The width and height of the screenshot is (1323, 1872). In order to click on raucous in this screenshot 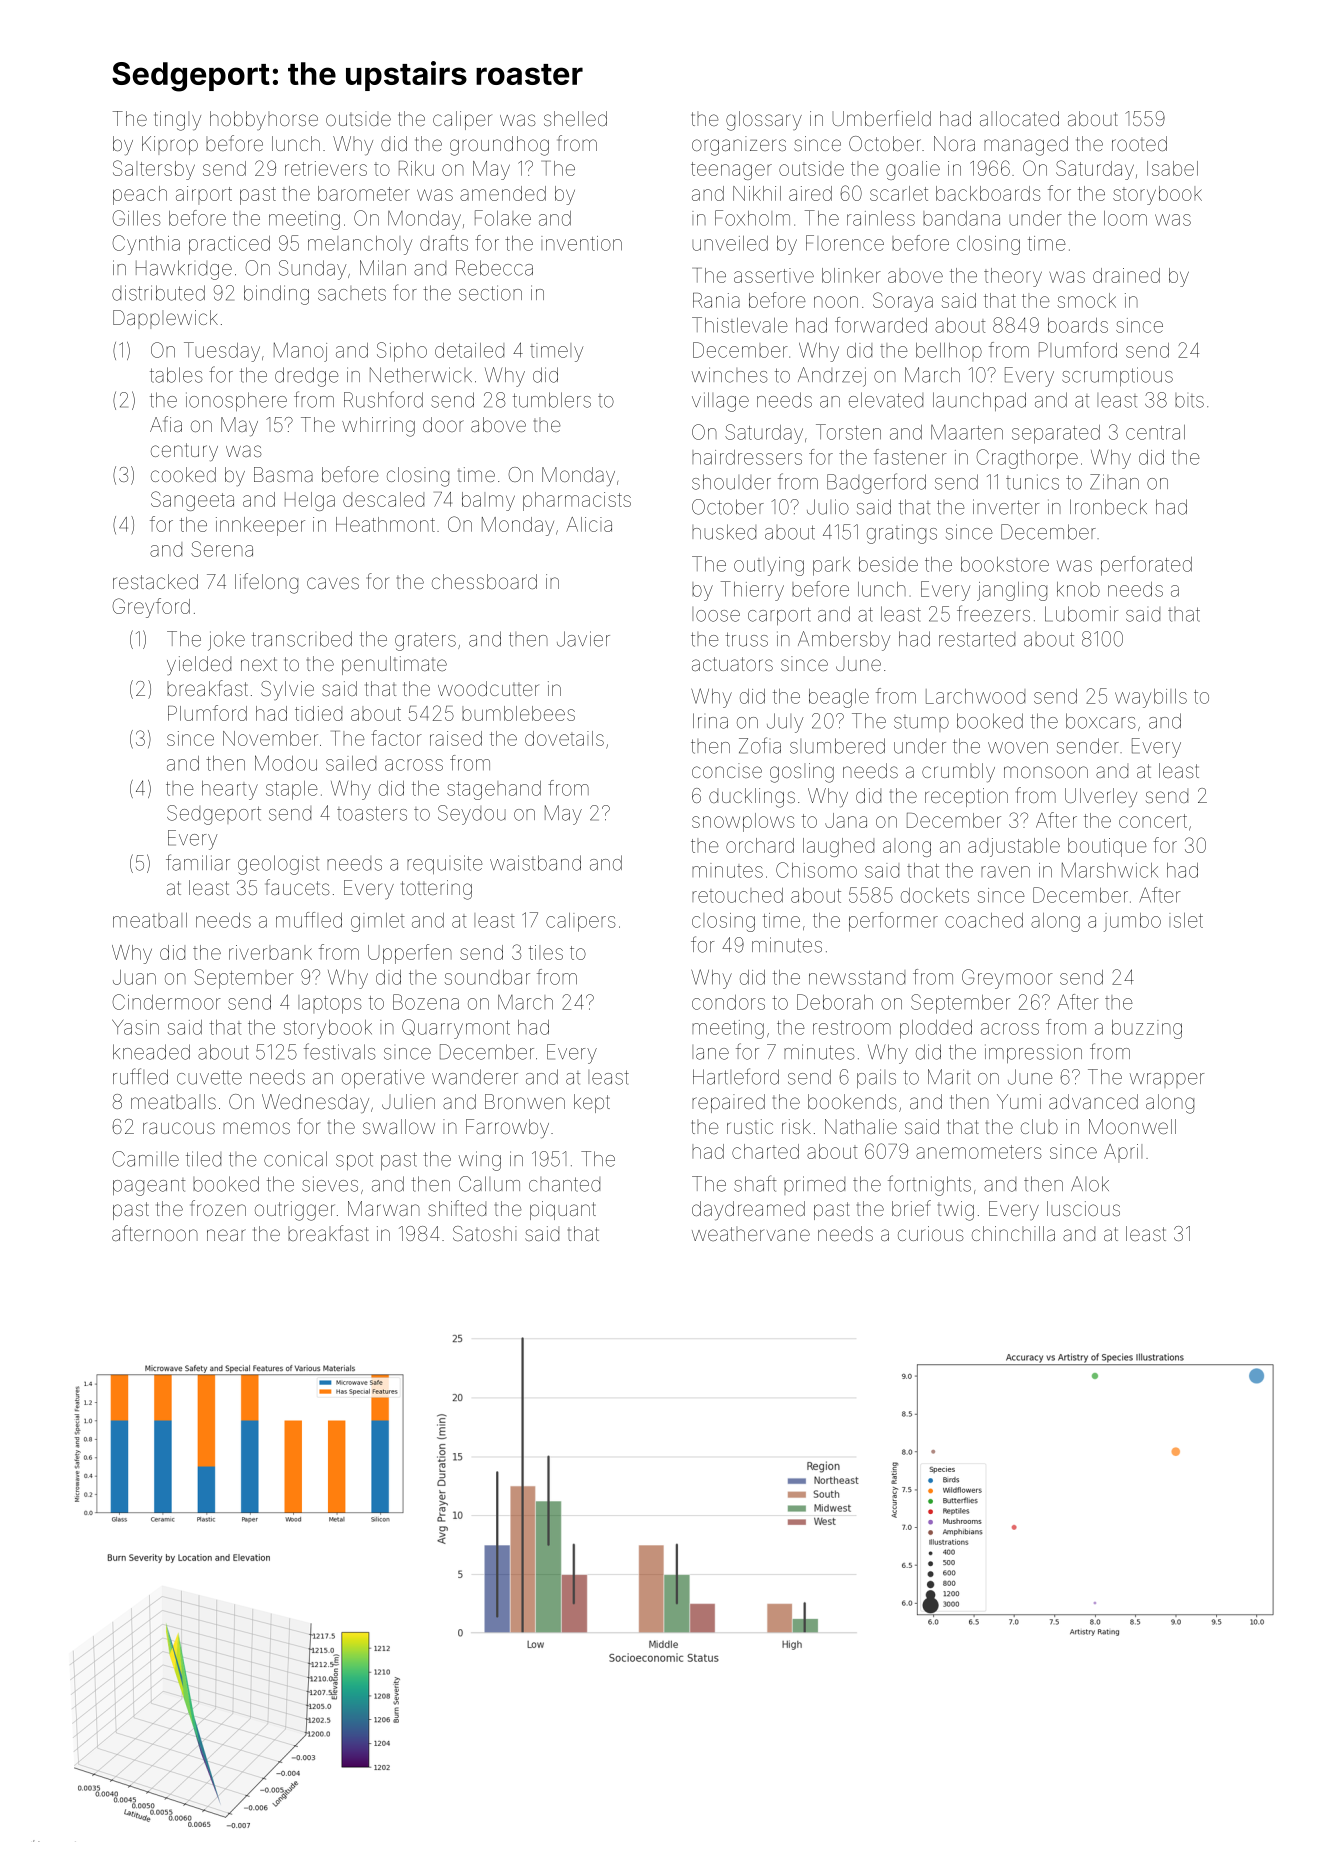, I will do `click(179, 1128)`.
